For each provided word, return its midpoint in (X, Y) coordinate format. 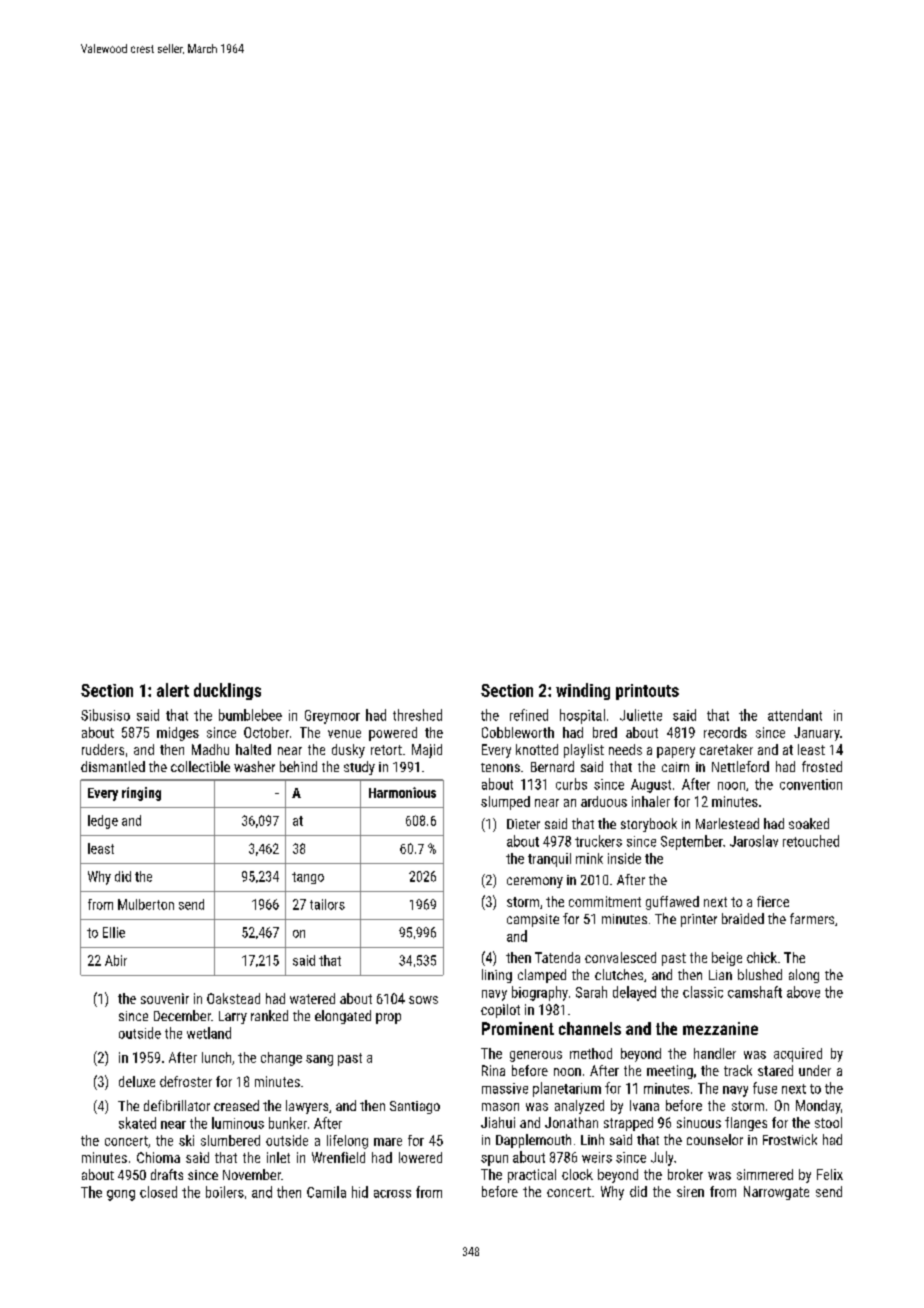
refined (529, 715)
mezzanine (720, 1028)
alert (173, 690)
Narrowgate (776, 1193)
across (392, 1194)
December (182, 1015)
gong (121, 1195)
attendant (795, 715)
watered (312, 998)
